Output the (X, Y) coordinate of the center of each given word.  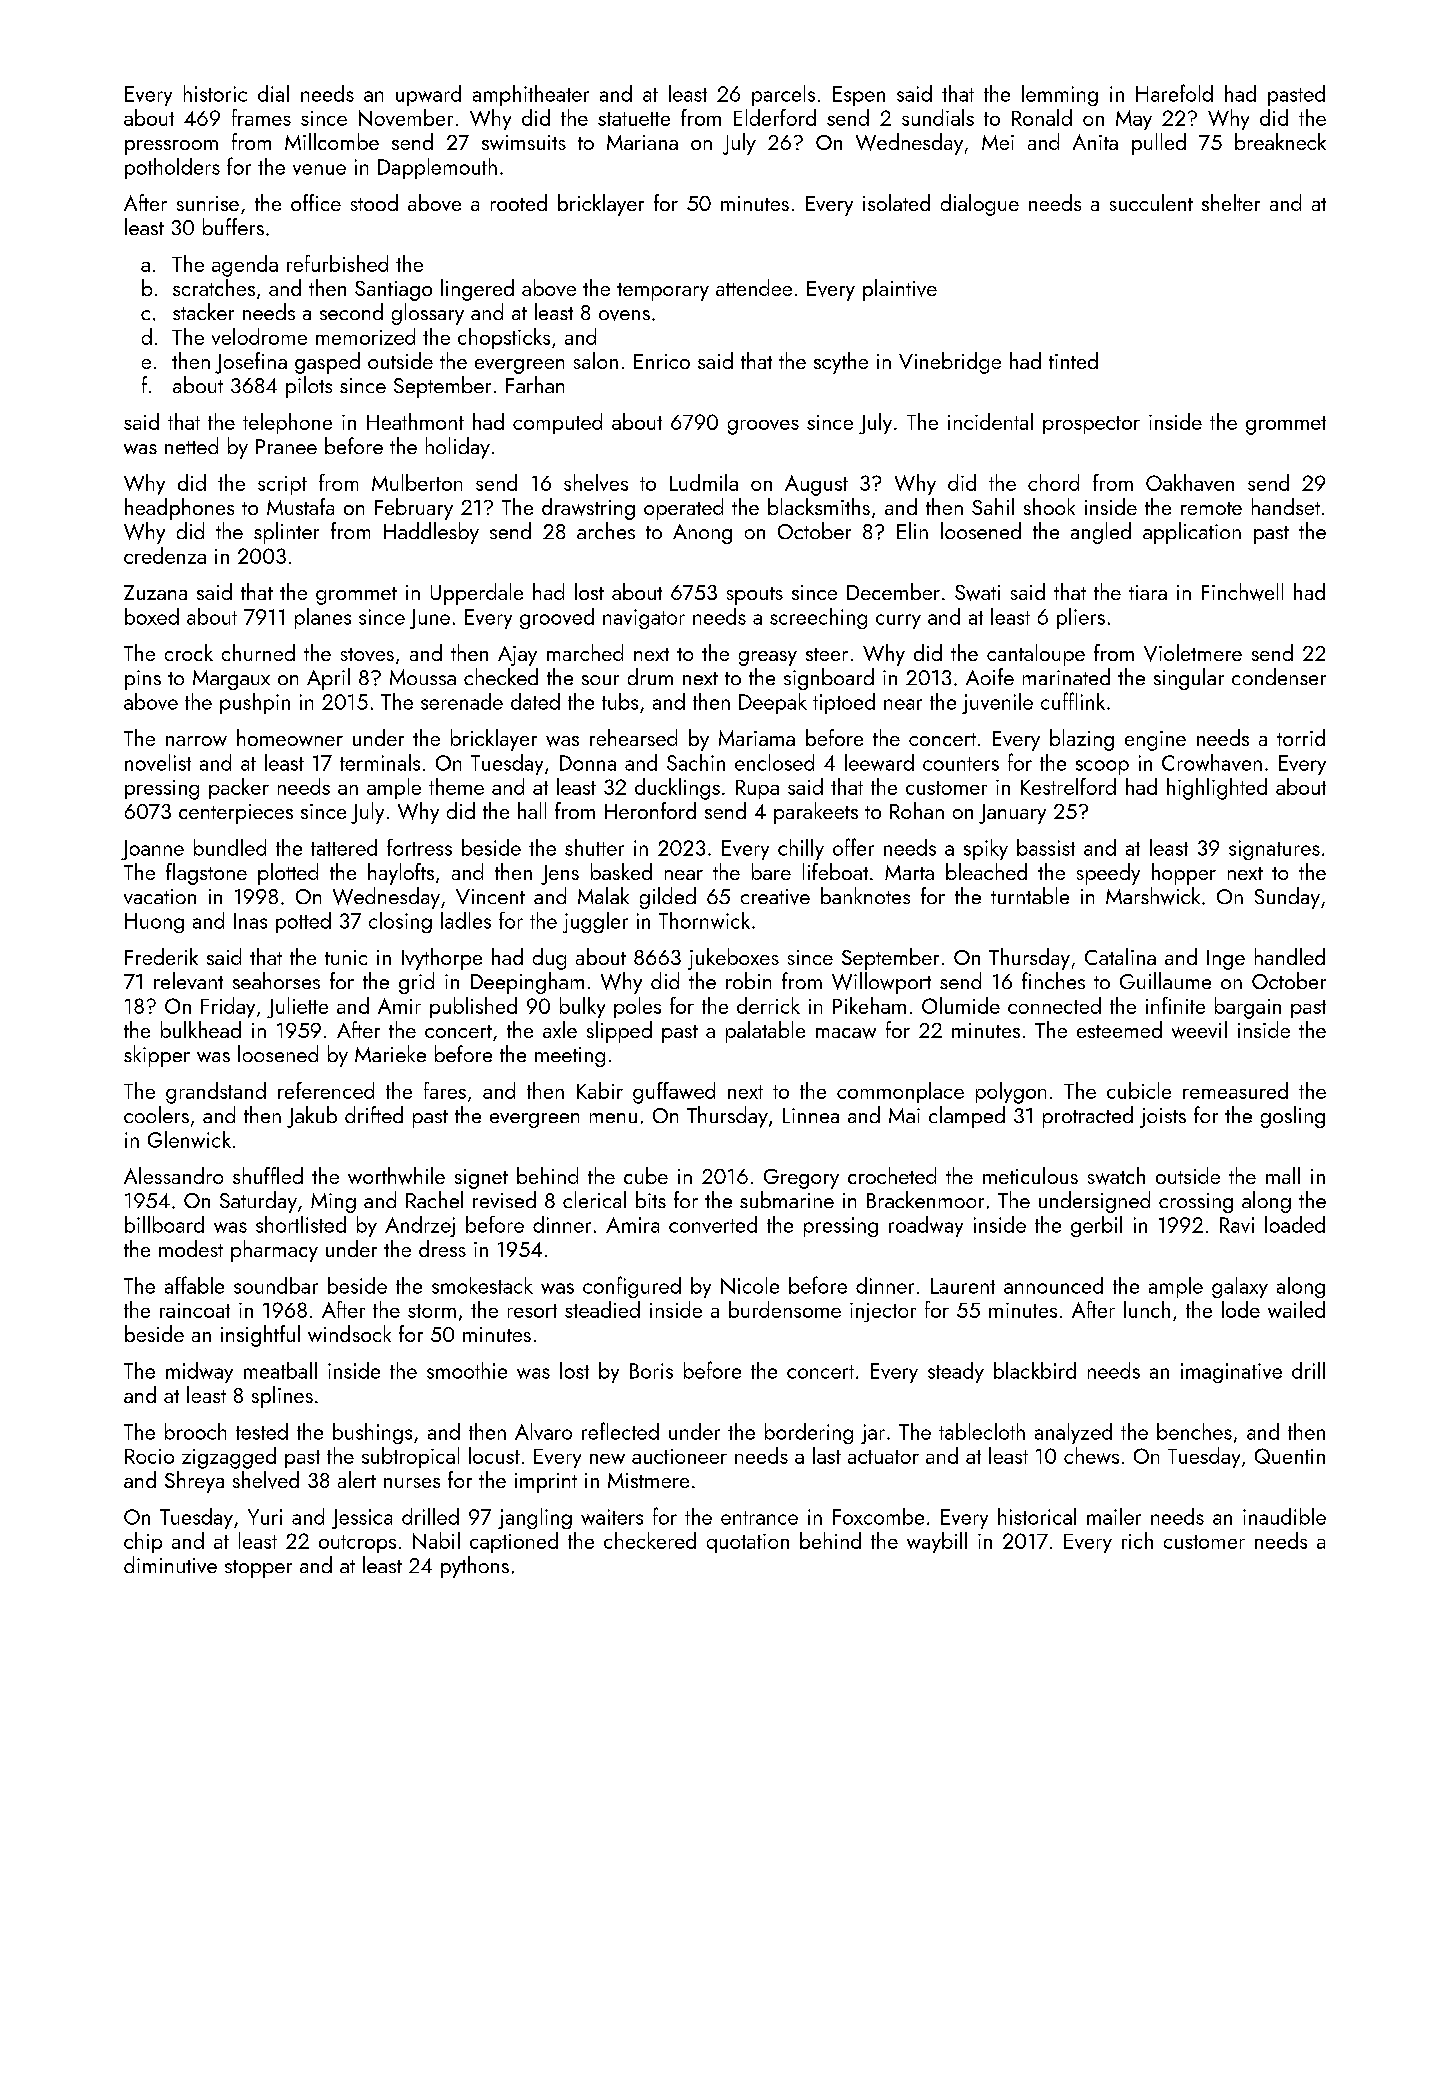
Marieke (390, 1053)
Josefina (251, 363)
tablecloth (982, 1431)
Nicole (750, 1285)
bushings (372, 1433)
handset (1286, 506)
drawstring (588, 509)
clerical (594, 1199)
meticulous (1030, 1175)
